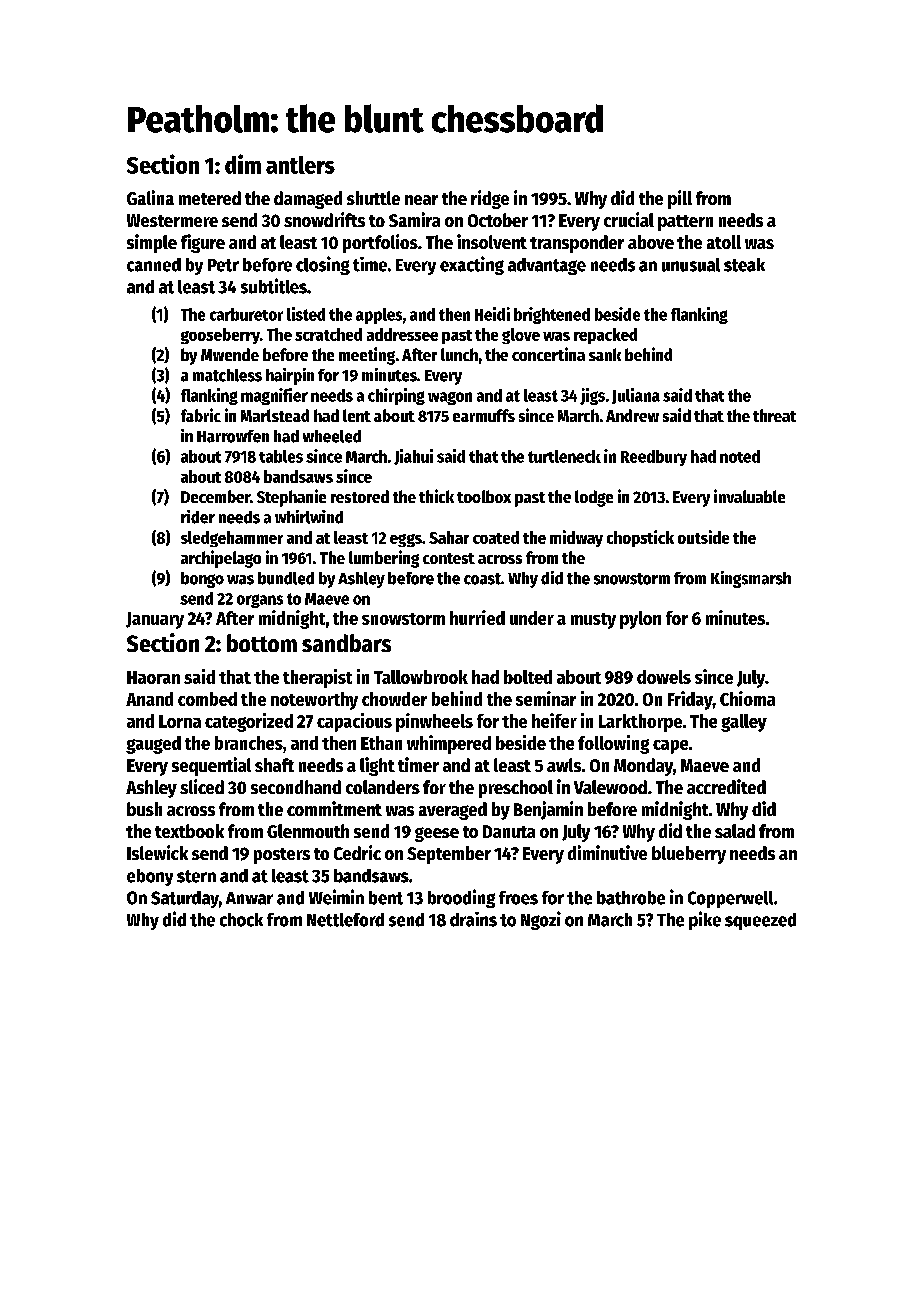 This screenshot has height=1314, width=924. I want to click on Mwende, so click(230, 354).
